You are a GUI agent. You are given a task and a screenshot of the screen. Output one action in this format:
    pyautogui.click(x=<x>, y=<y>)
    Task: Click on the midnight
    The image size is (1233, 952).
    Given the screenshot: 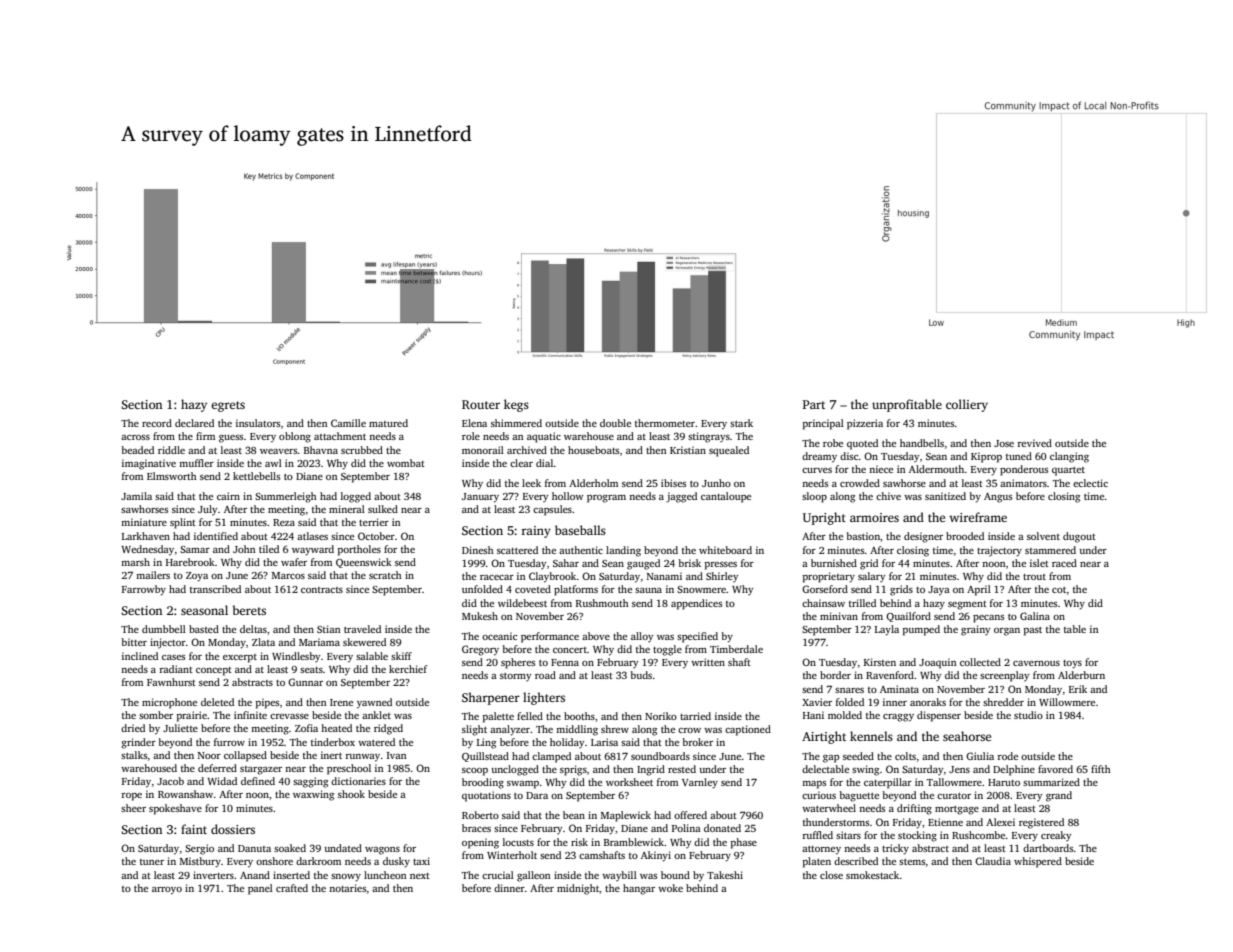 What is the action you would take?
    pyautogui.click(x=578, y=889)
